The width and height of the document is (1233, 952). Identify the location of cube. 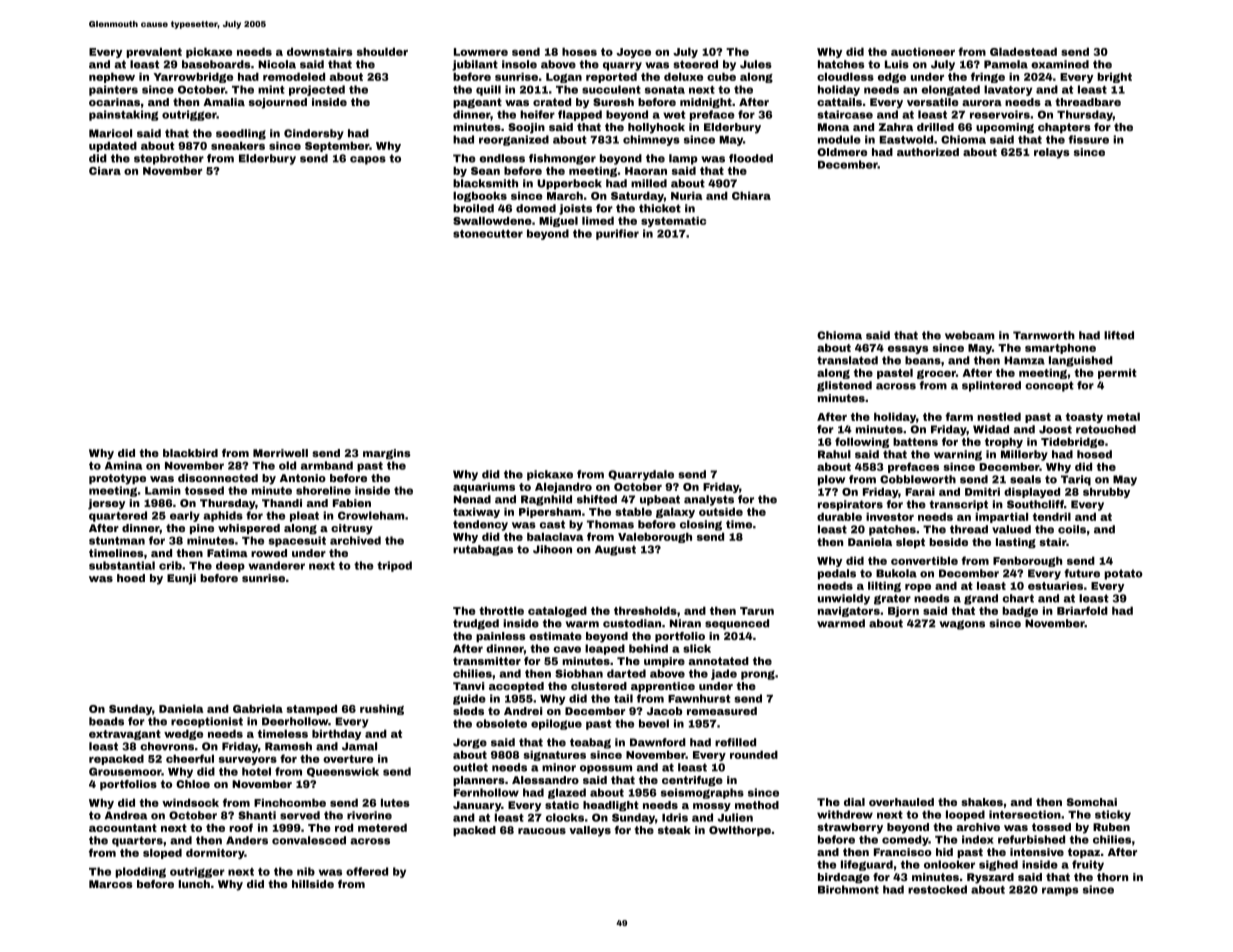
(721, 77).
